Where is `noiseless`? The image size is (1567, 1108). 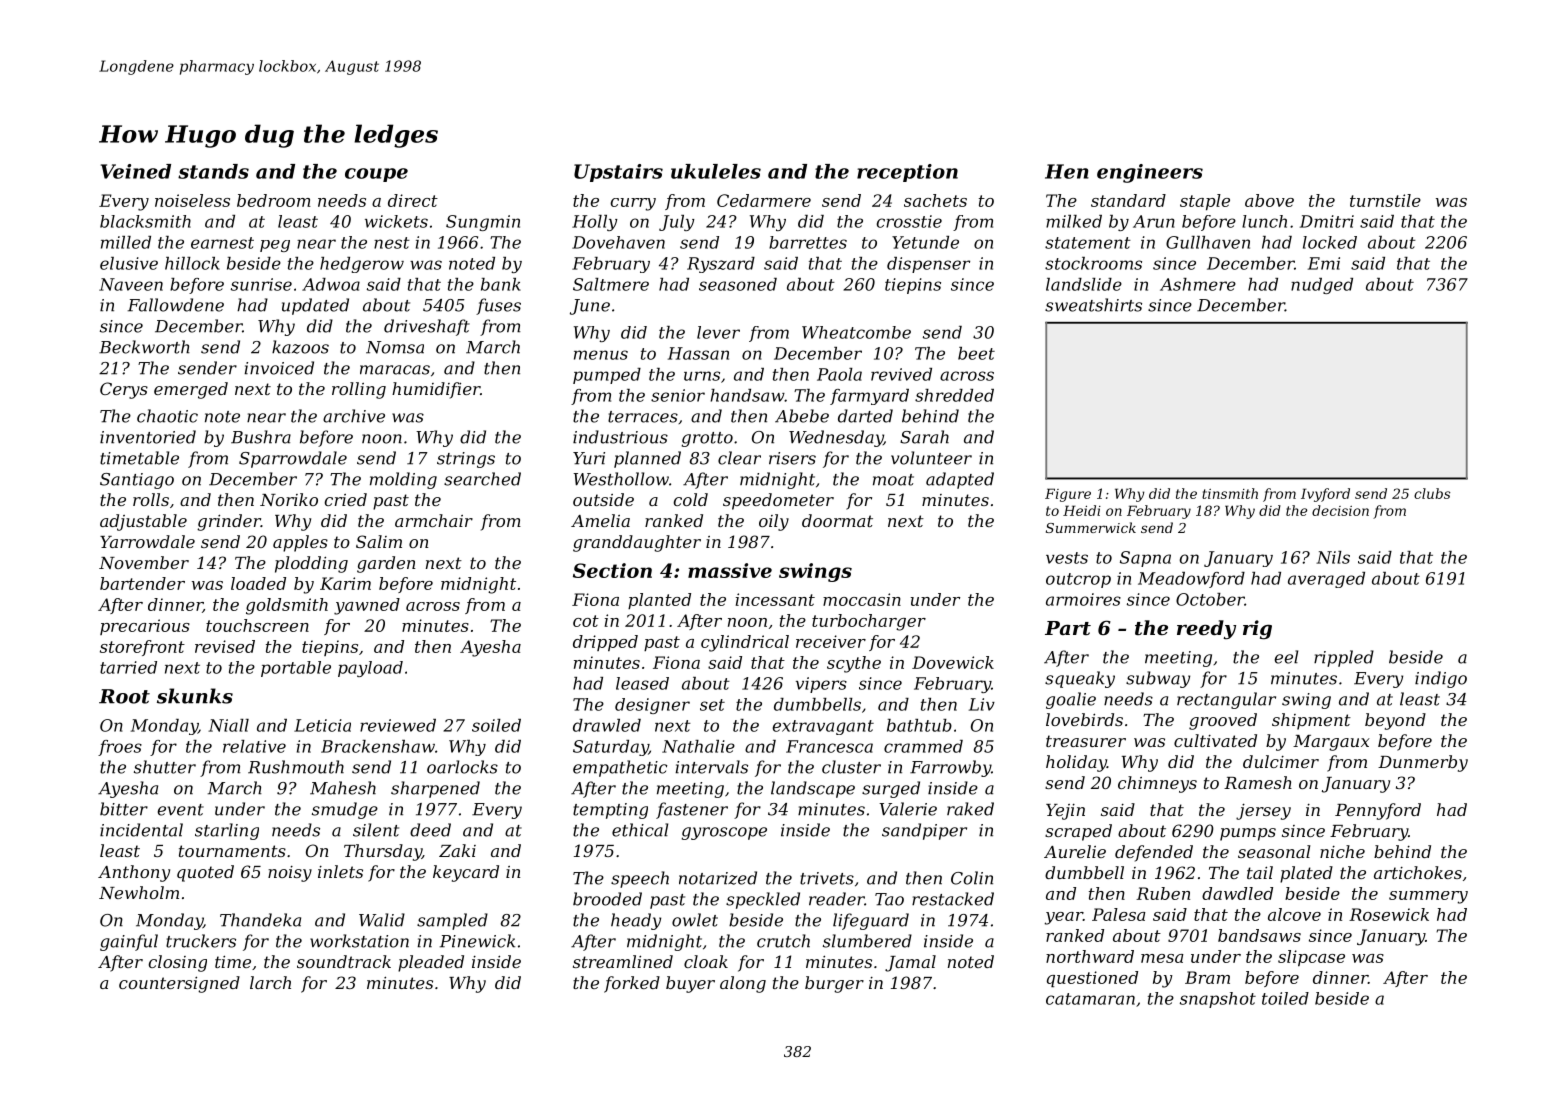 noiseless is located at coordinates (192, 200).
